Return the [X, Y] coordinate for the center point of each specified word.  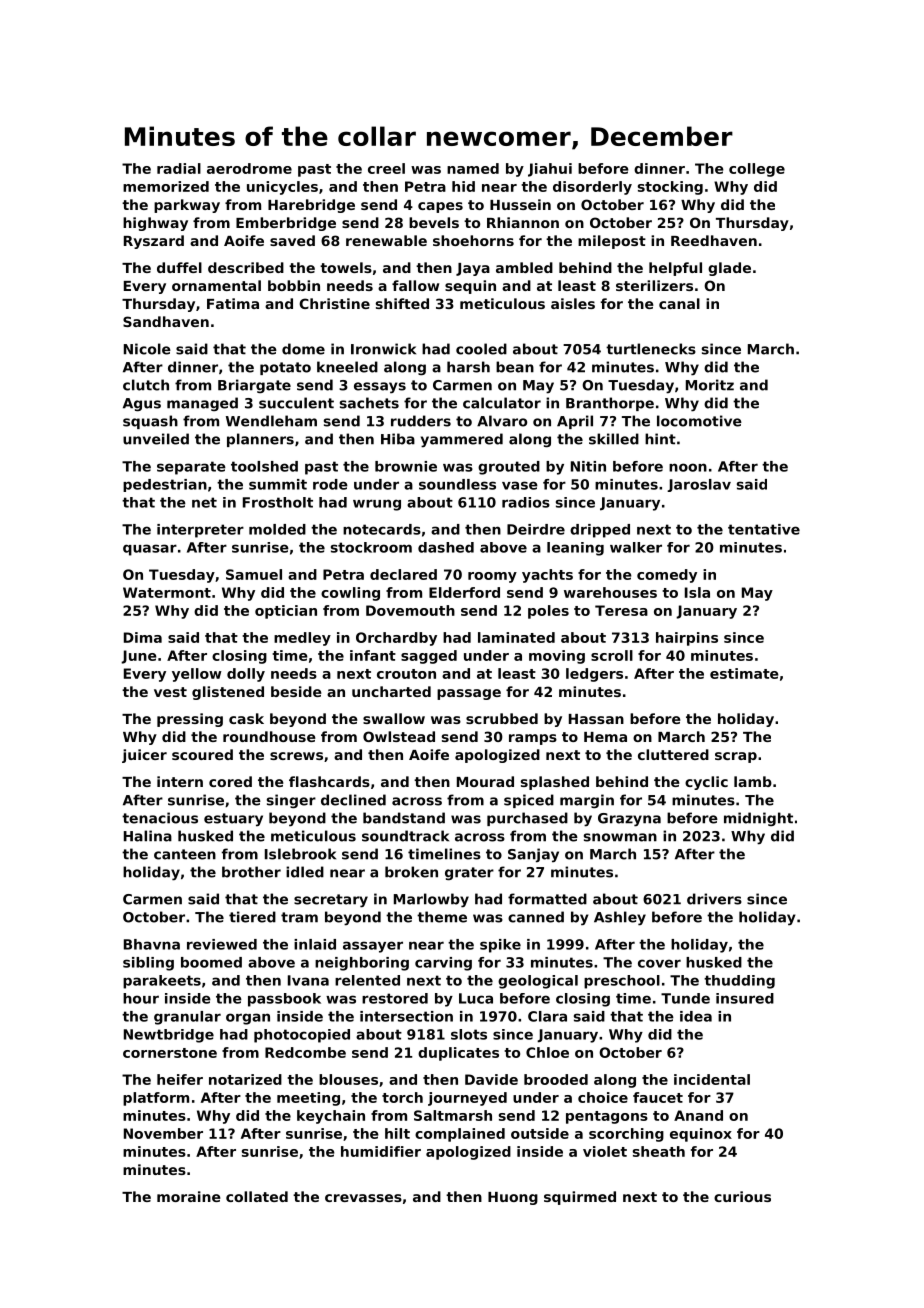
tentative [764, 529]
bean [515, 367]
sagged [429, 657]
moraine [189, 1196]
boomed [211, 962]
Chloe [547, 1052]
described [246, 267]
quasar [150, 550]
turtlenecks [651, 349]
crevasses [363, 1198]
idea [696, 1016]
